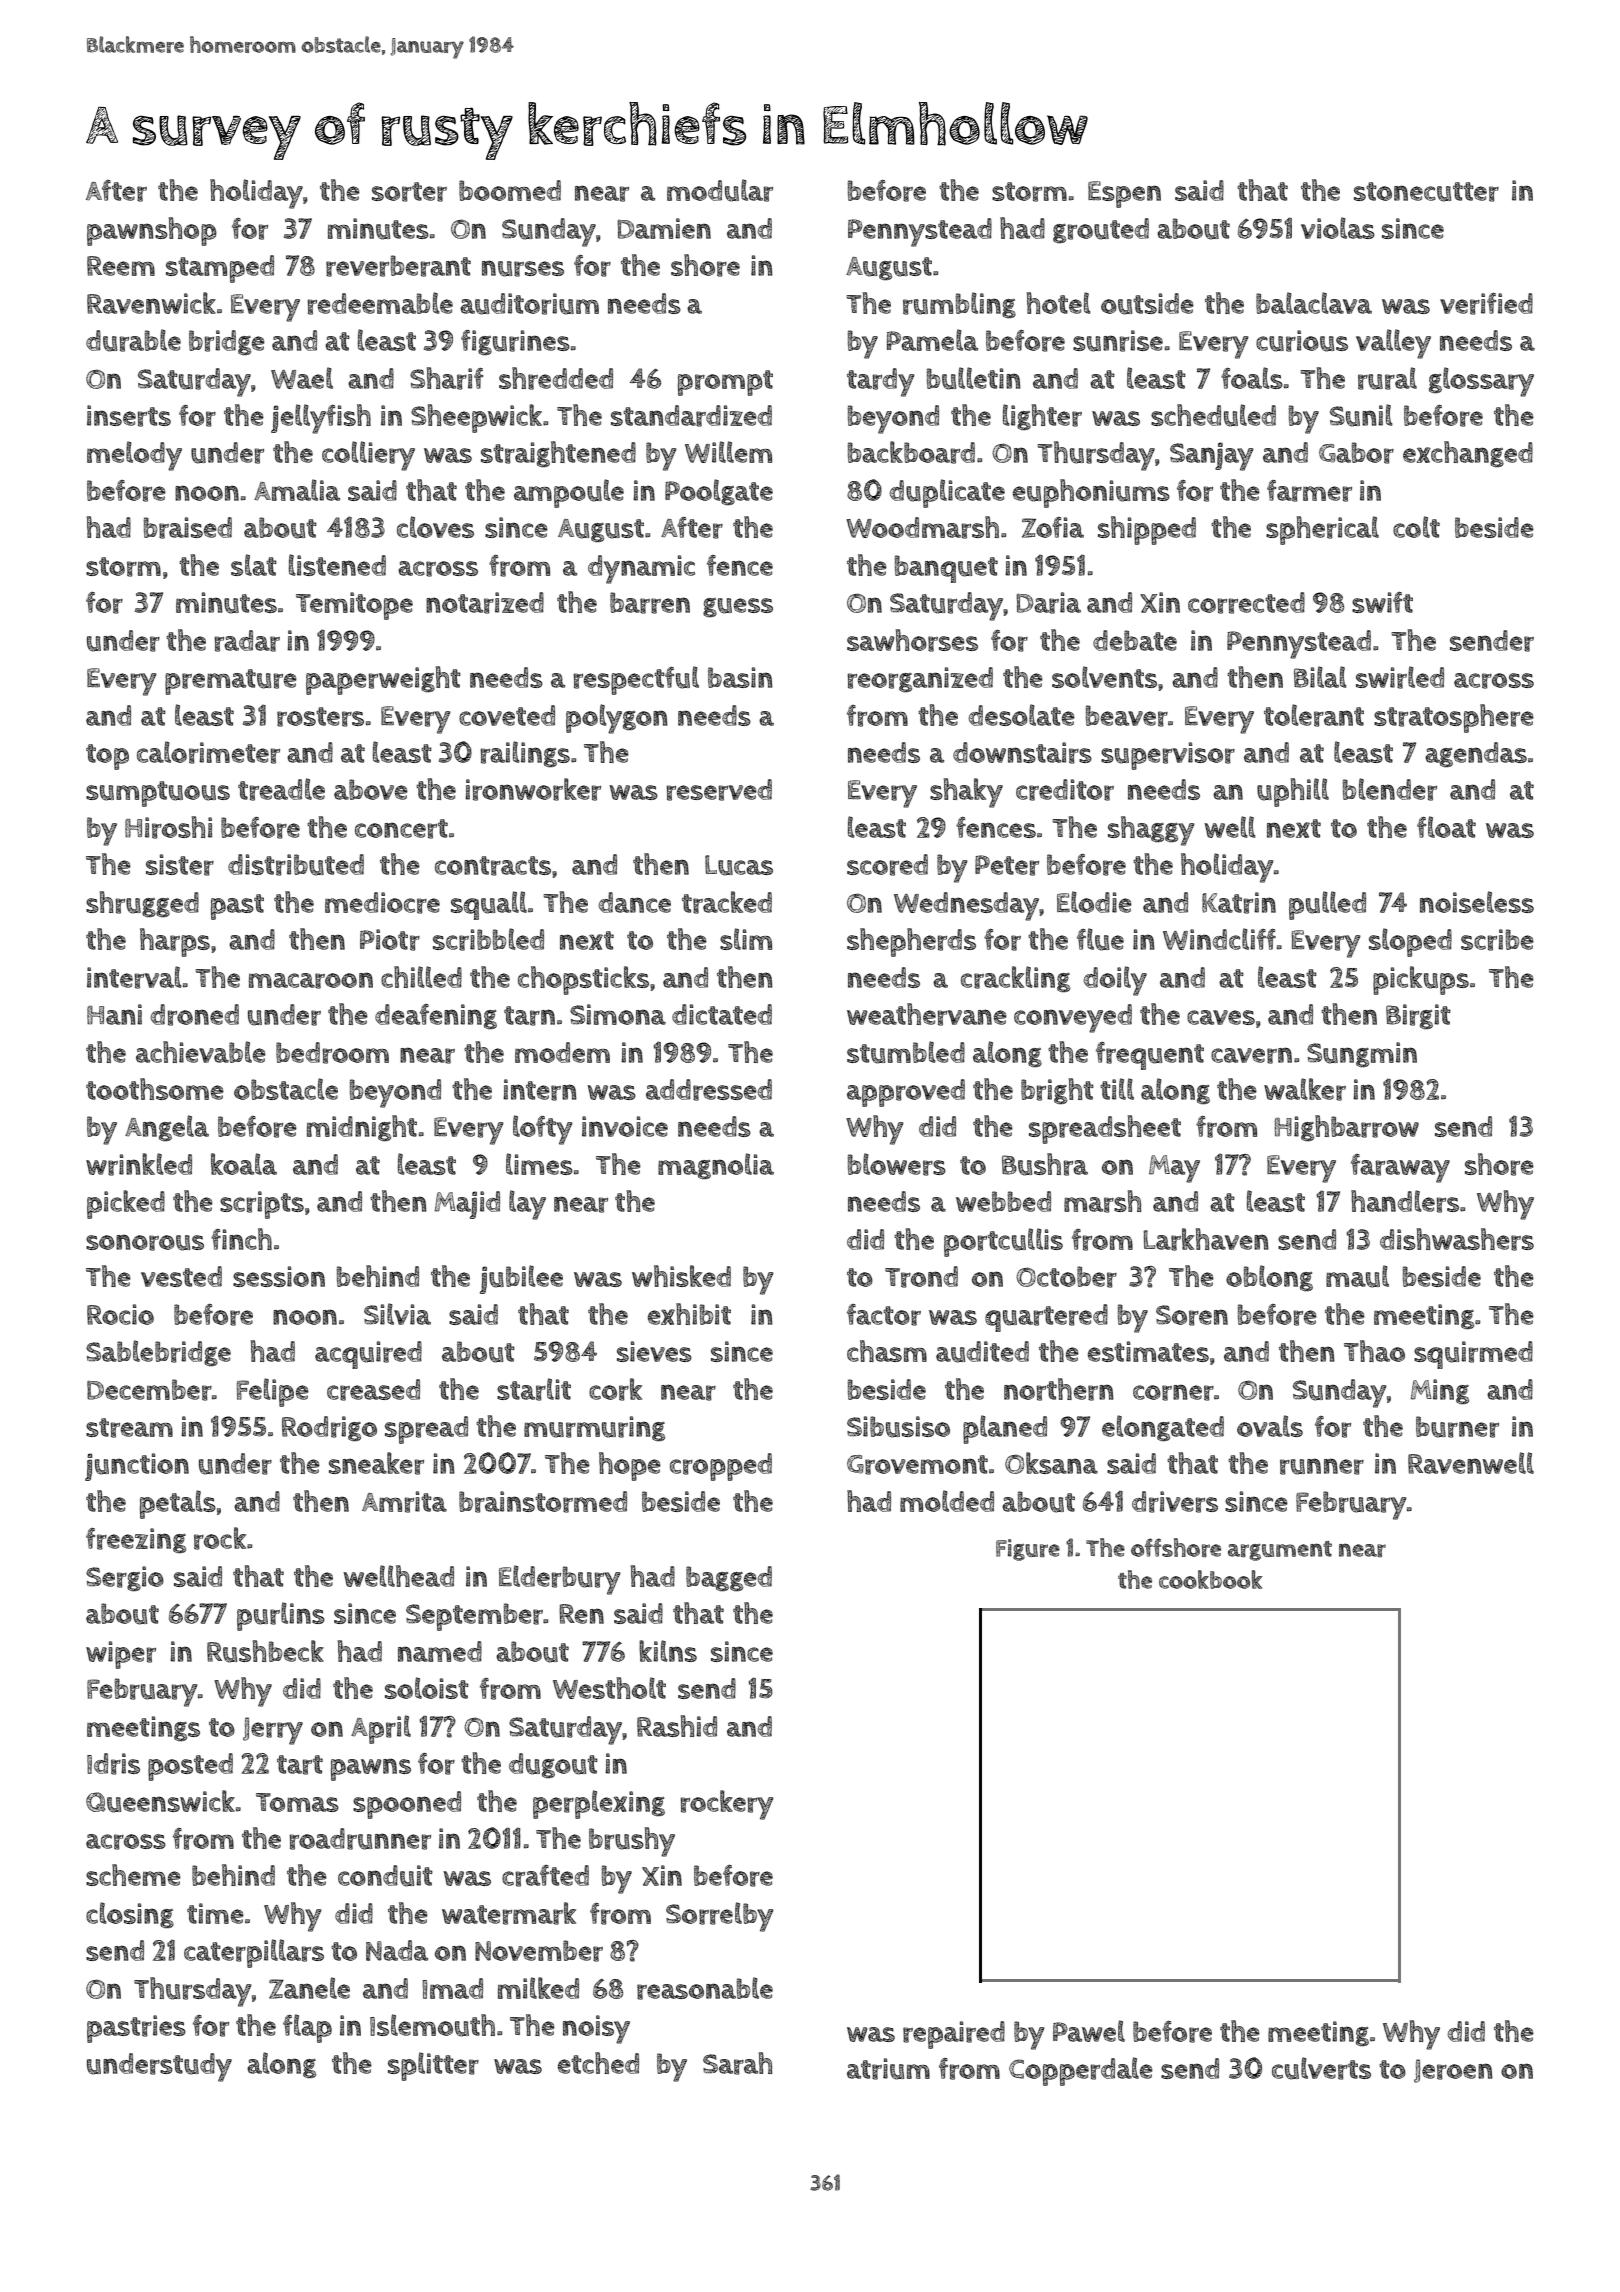 The width and height of the screenshot is (1620, 2292). I want to click on scheme, so click(133, 1875).
